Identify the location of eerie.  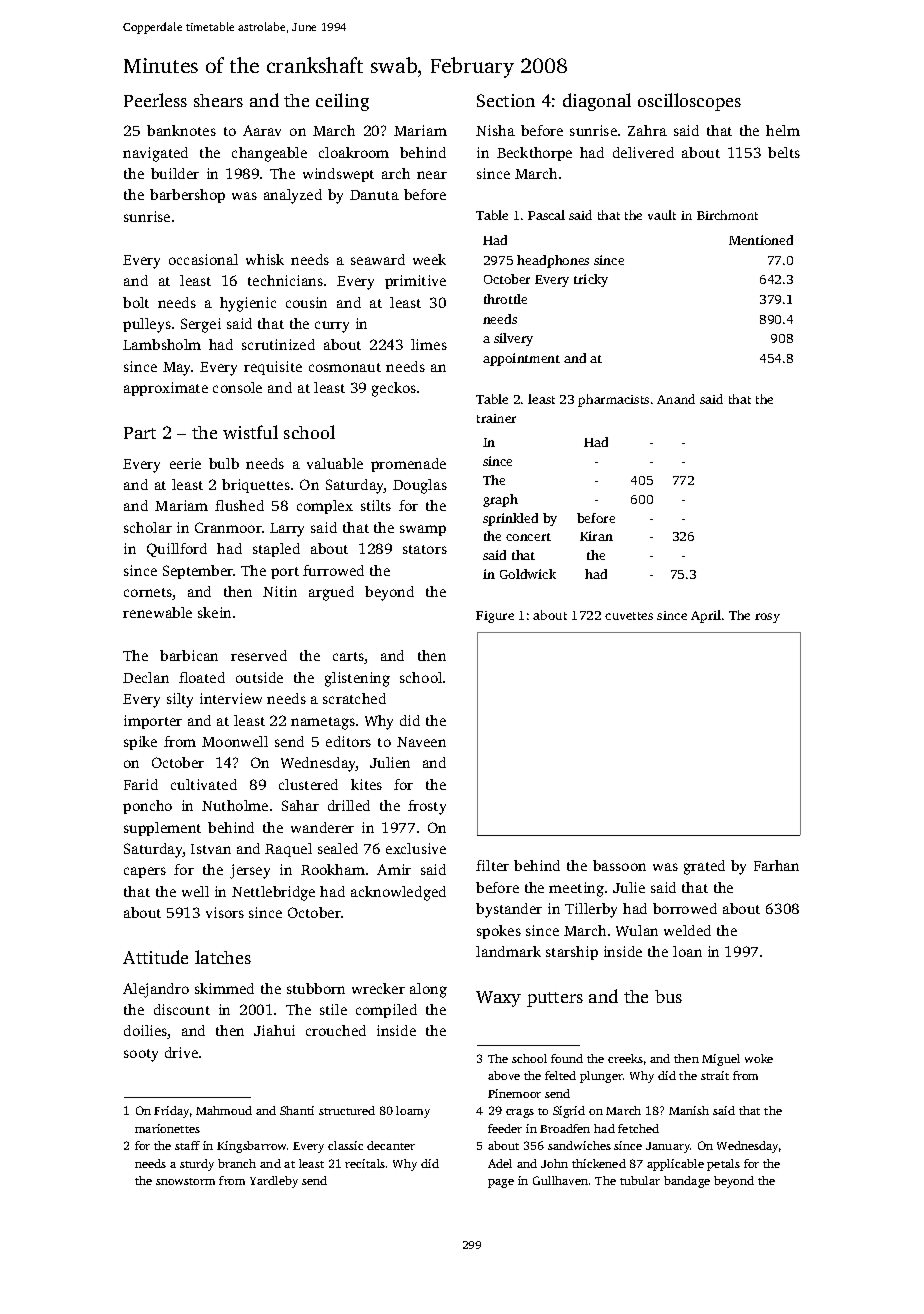
(185, 463).
